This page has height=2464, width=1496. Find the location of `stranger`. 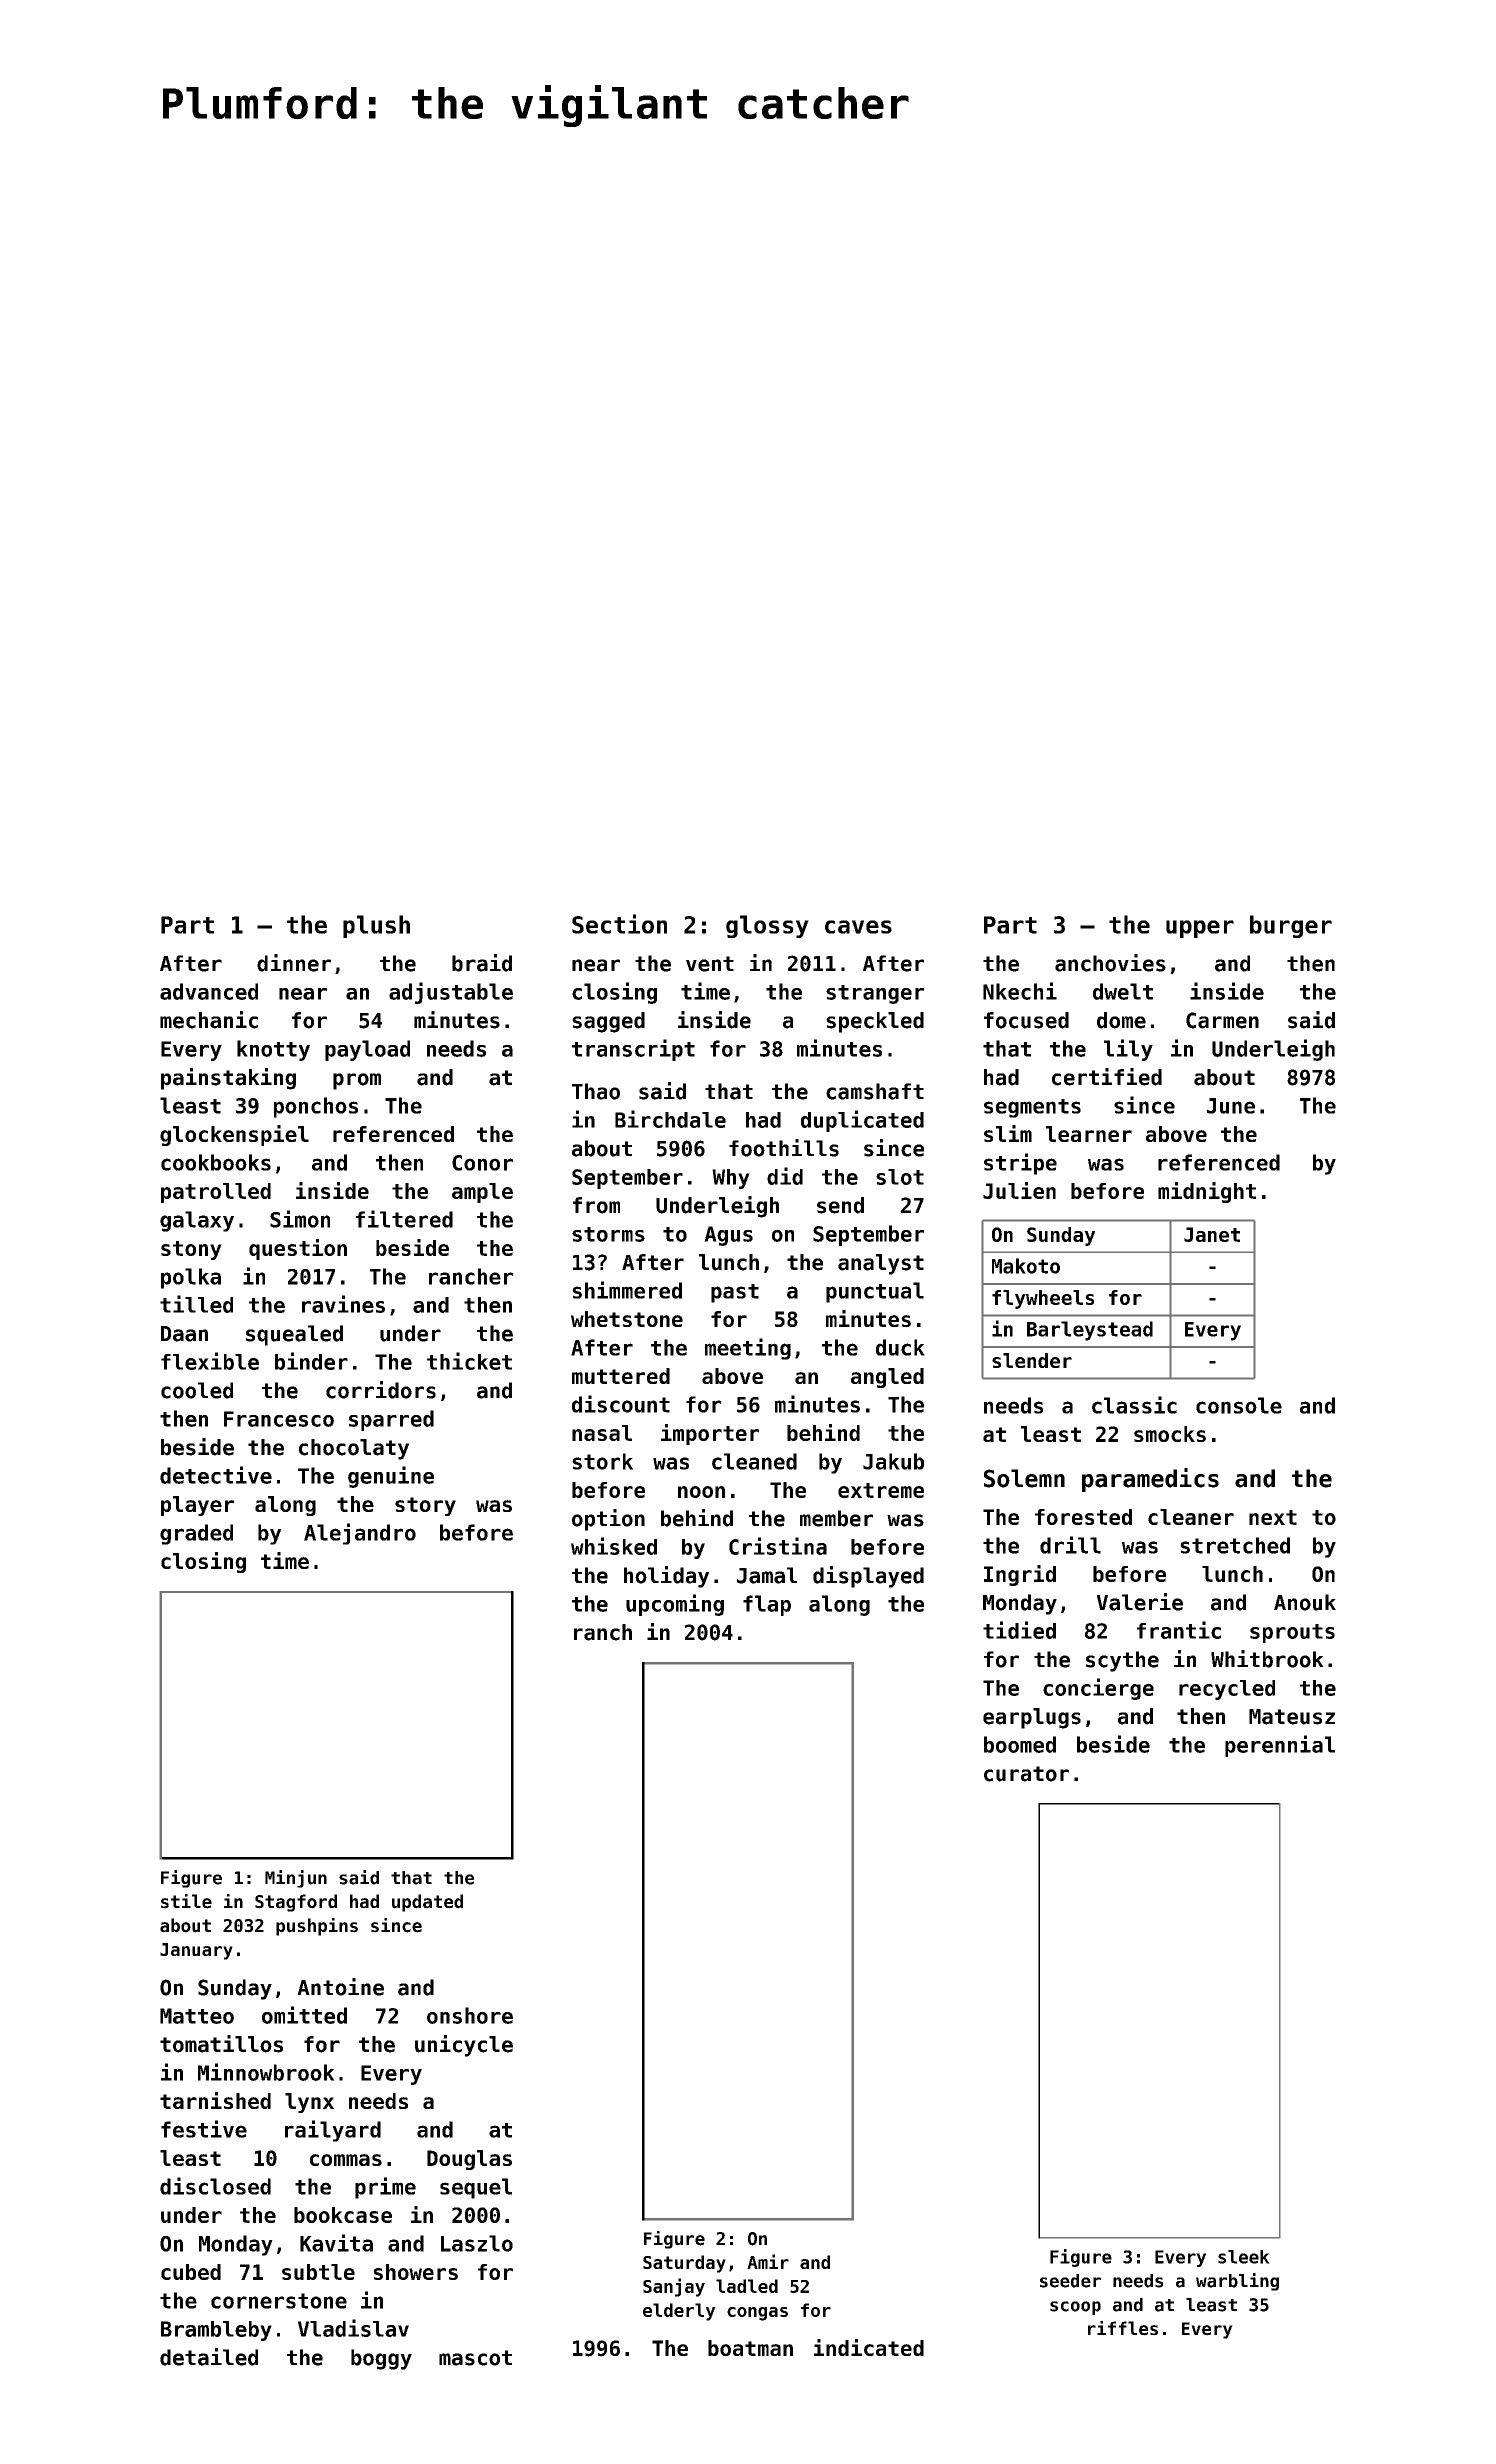

stranger is located at coordinates (875, 994).
